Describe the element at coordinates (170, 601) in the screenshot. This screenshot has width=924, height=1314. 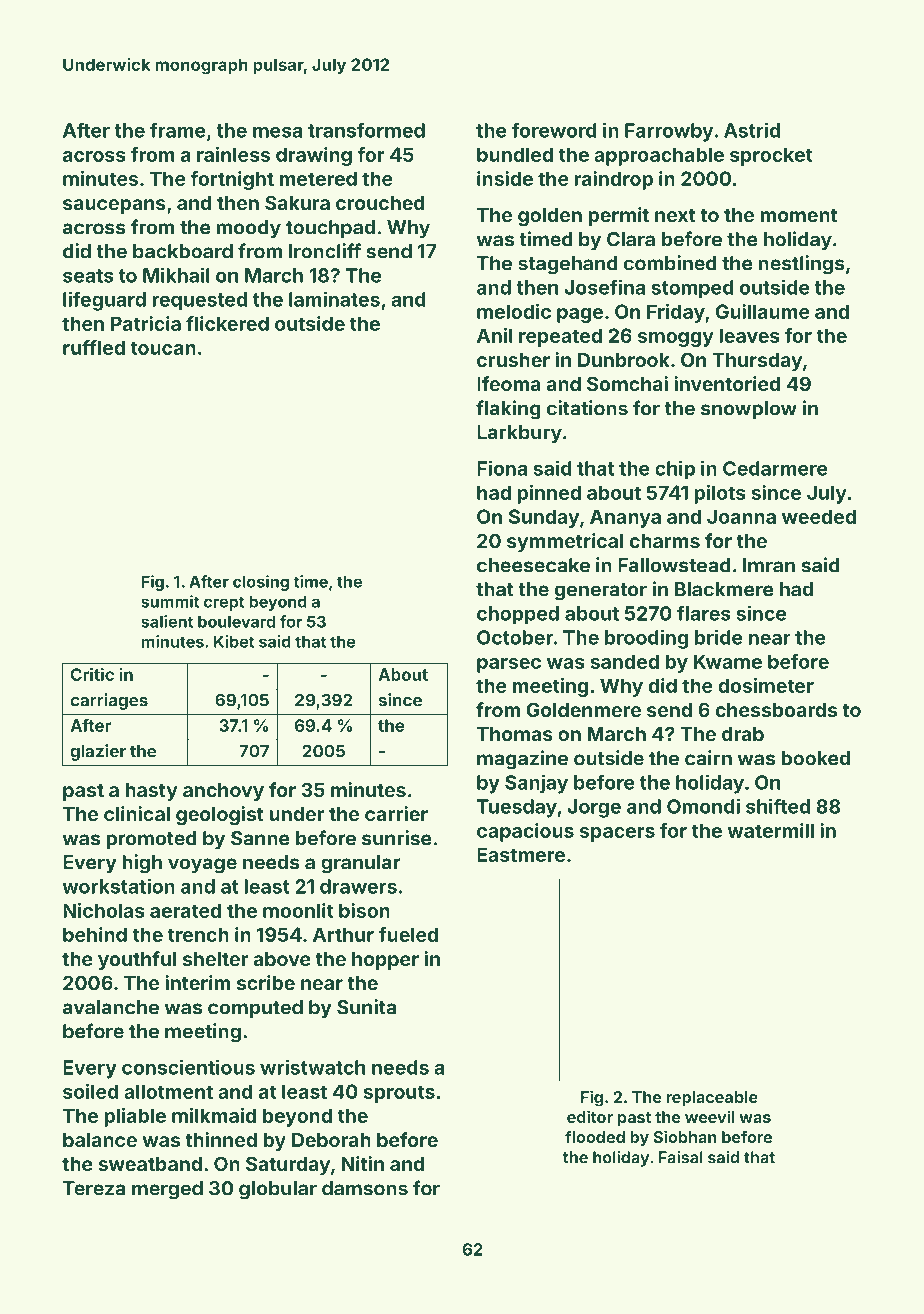
I see `summit` at that location.
